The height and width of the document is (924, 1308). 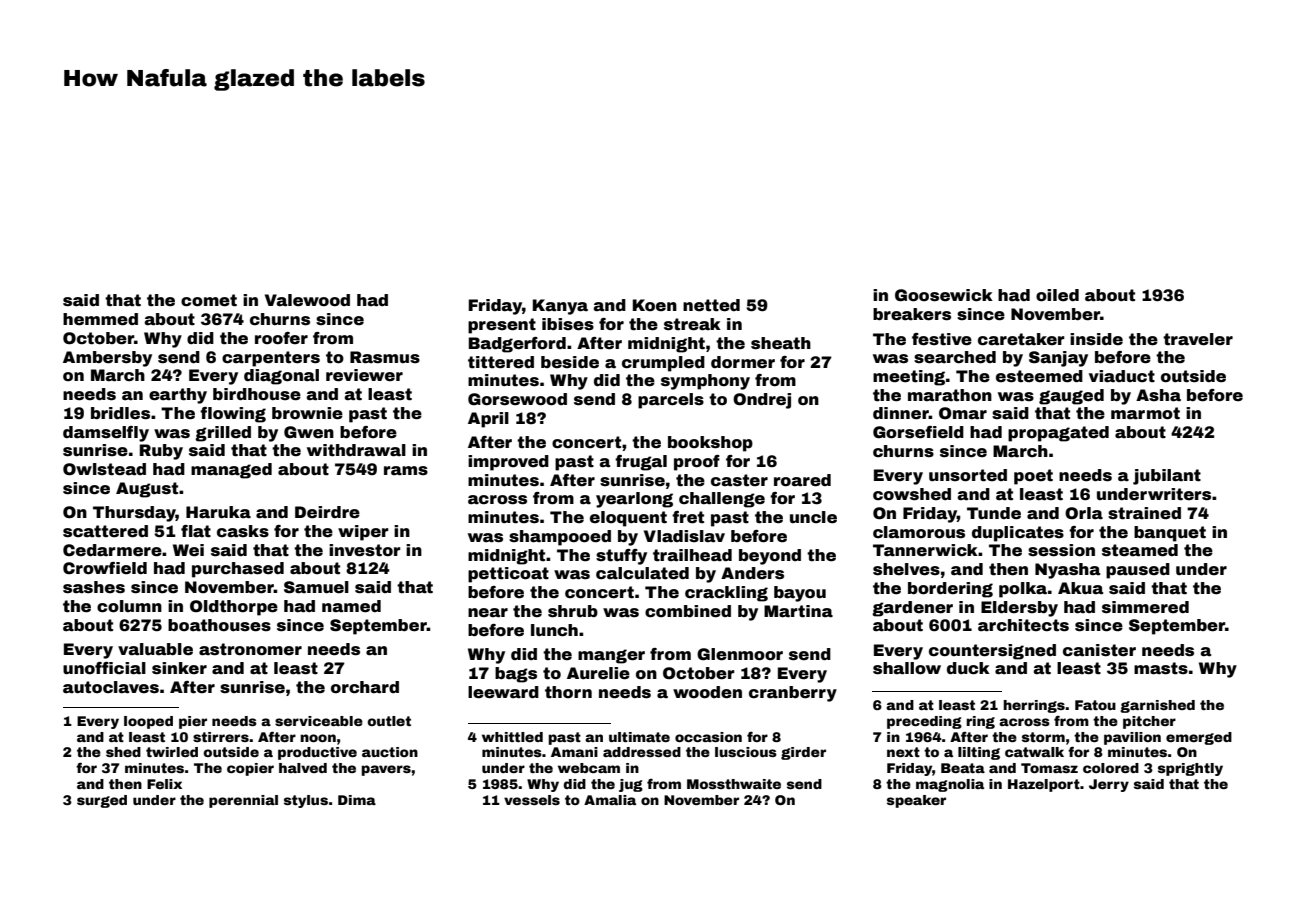 I want to click on rams, so click(x=406, y=471).
